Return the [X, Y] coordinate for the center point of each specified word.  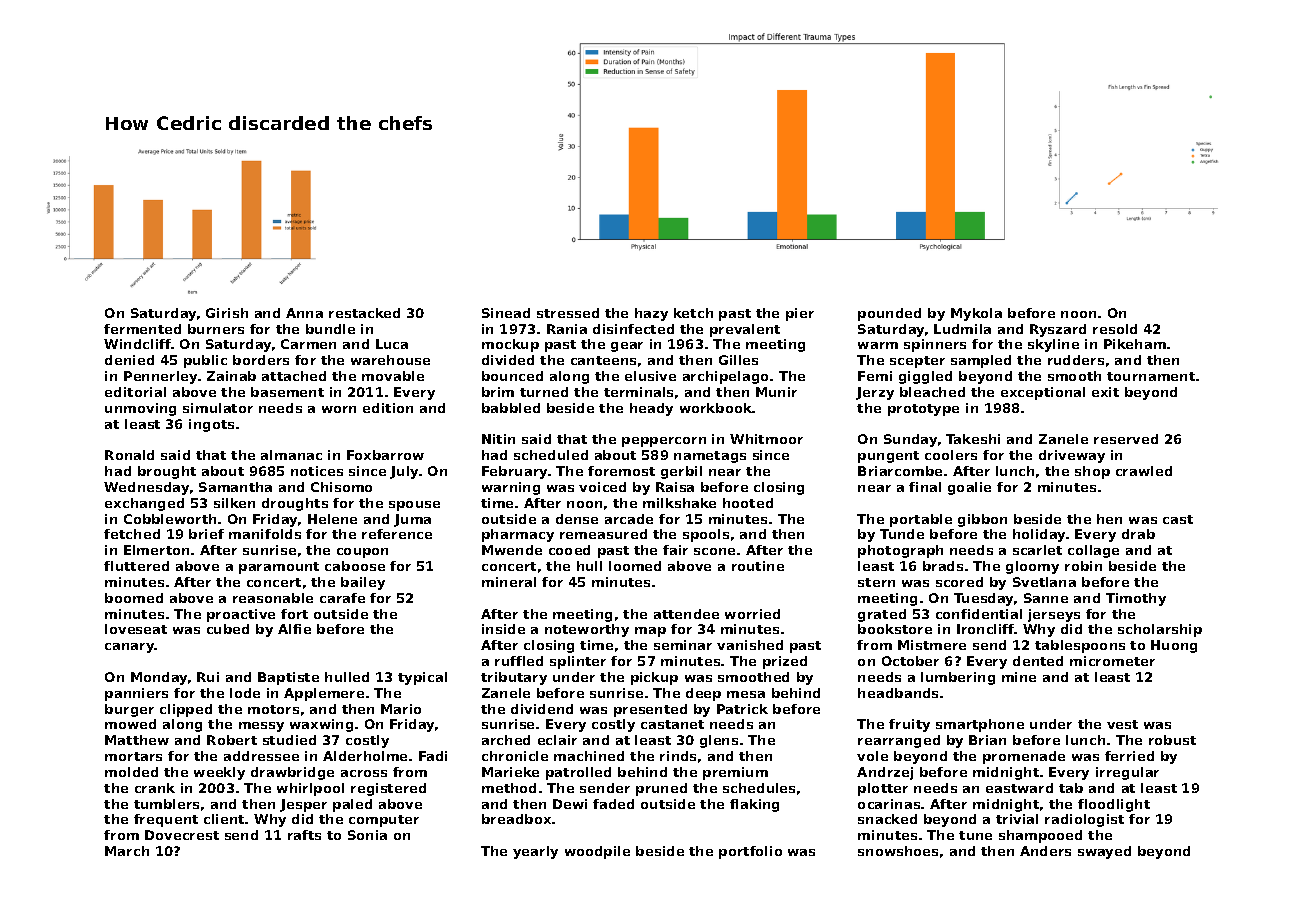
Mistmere [932, 645]
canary [130, 648]
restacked [364, 313]
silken [234, 503]
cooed [569, 550]
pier [800, 314]
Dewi [570, 804]
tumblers [166, 804]
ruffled [519, 661]
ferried [1129, 756]
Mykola [976, 314]
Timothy [1136, 599]
